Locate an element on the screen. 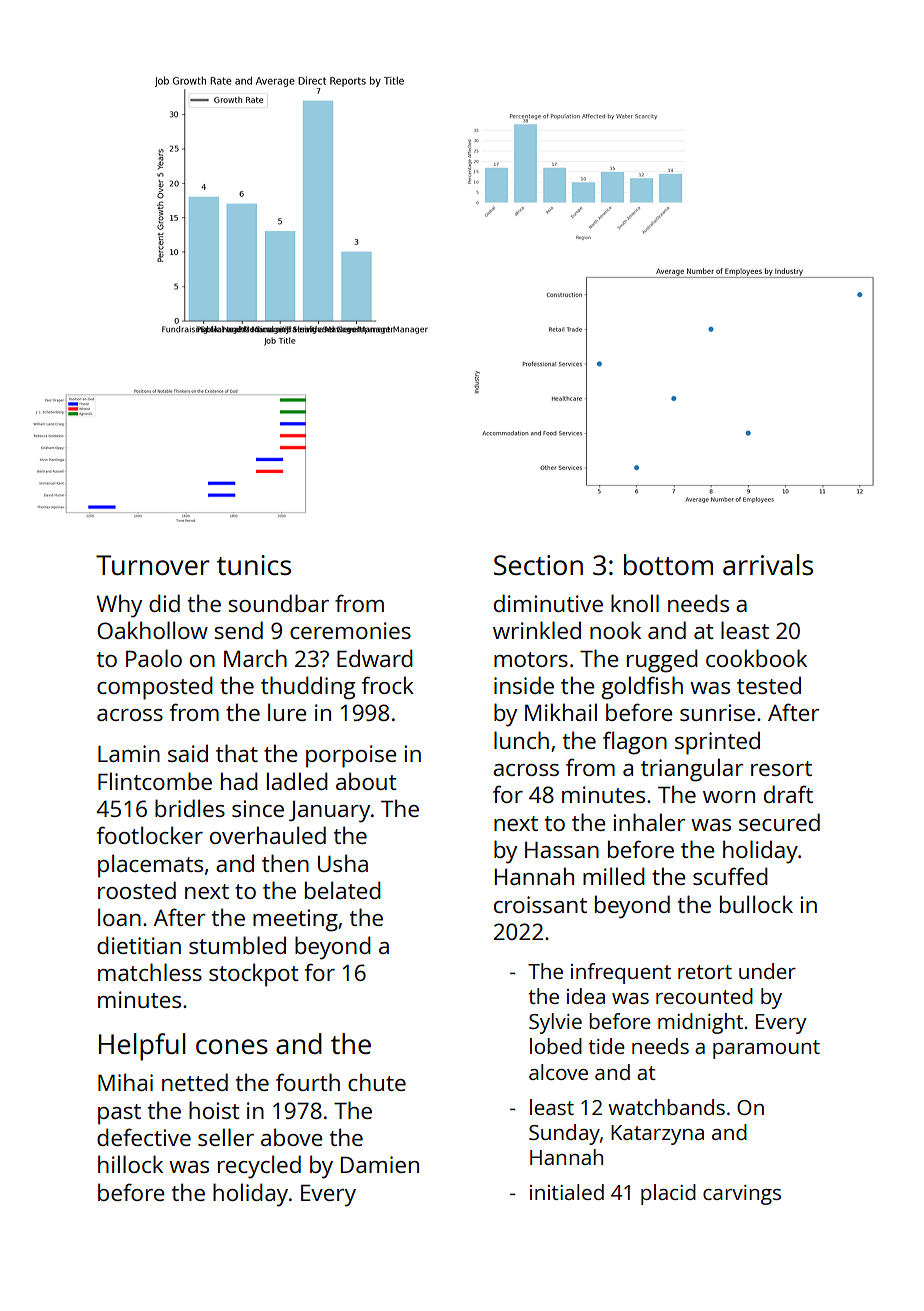  belated is located at coordinates (343, 890).
